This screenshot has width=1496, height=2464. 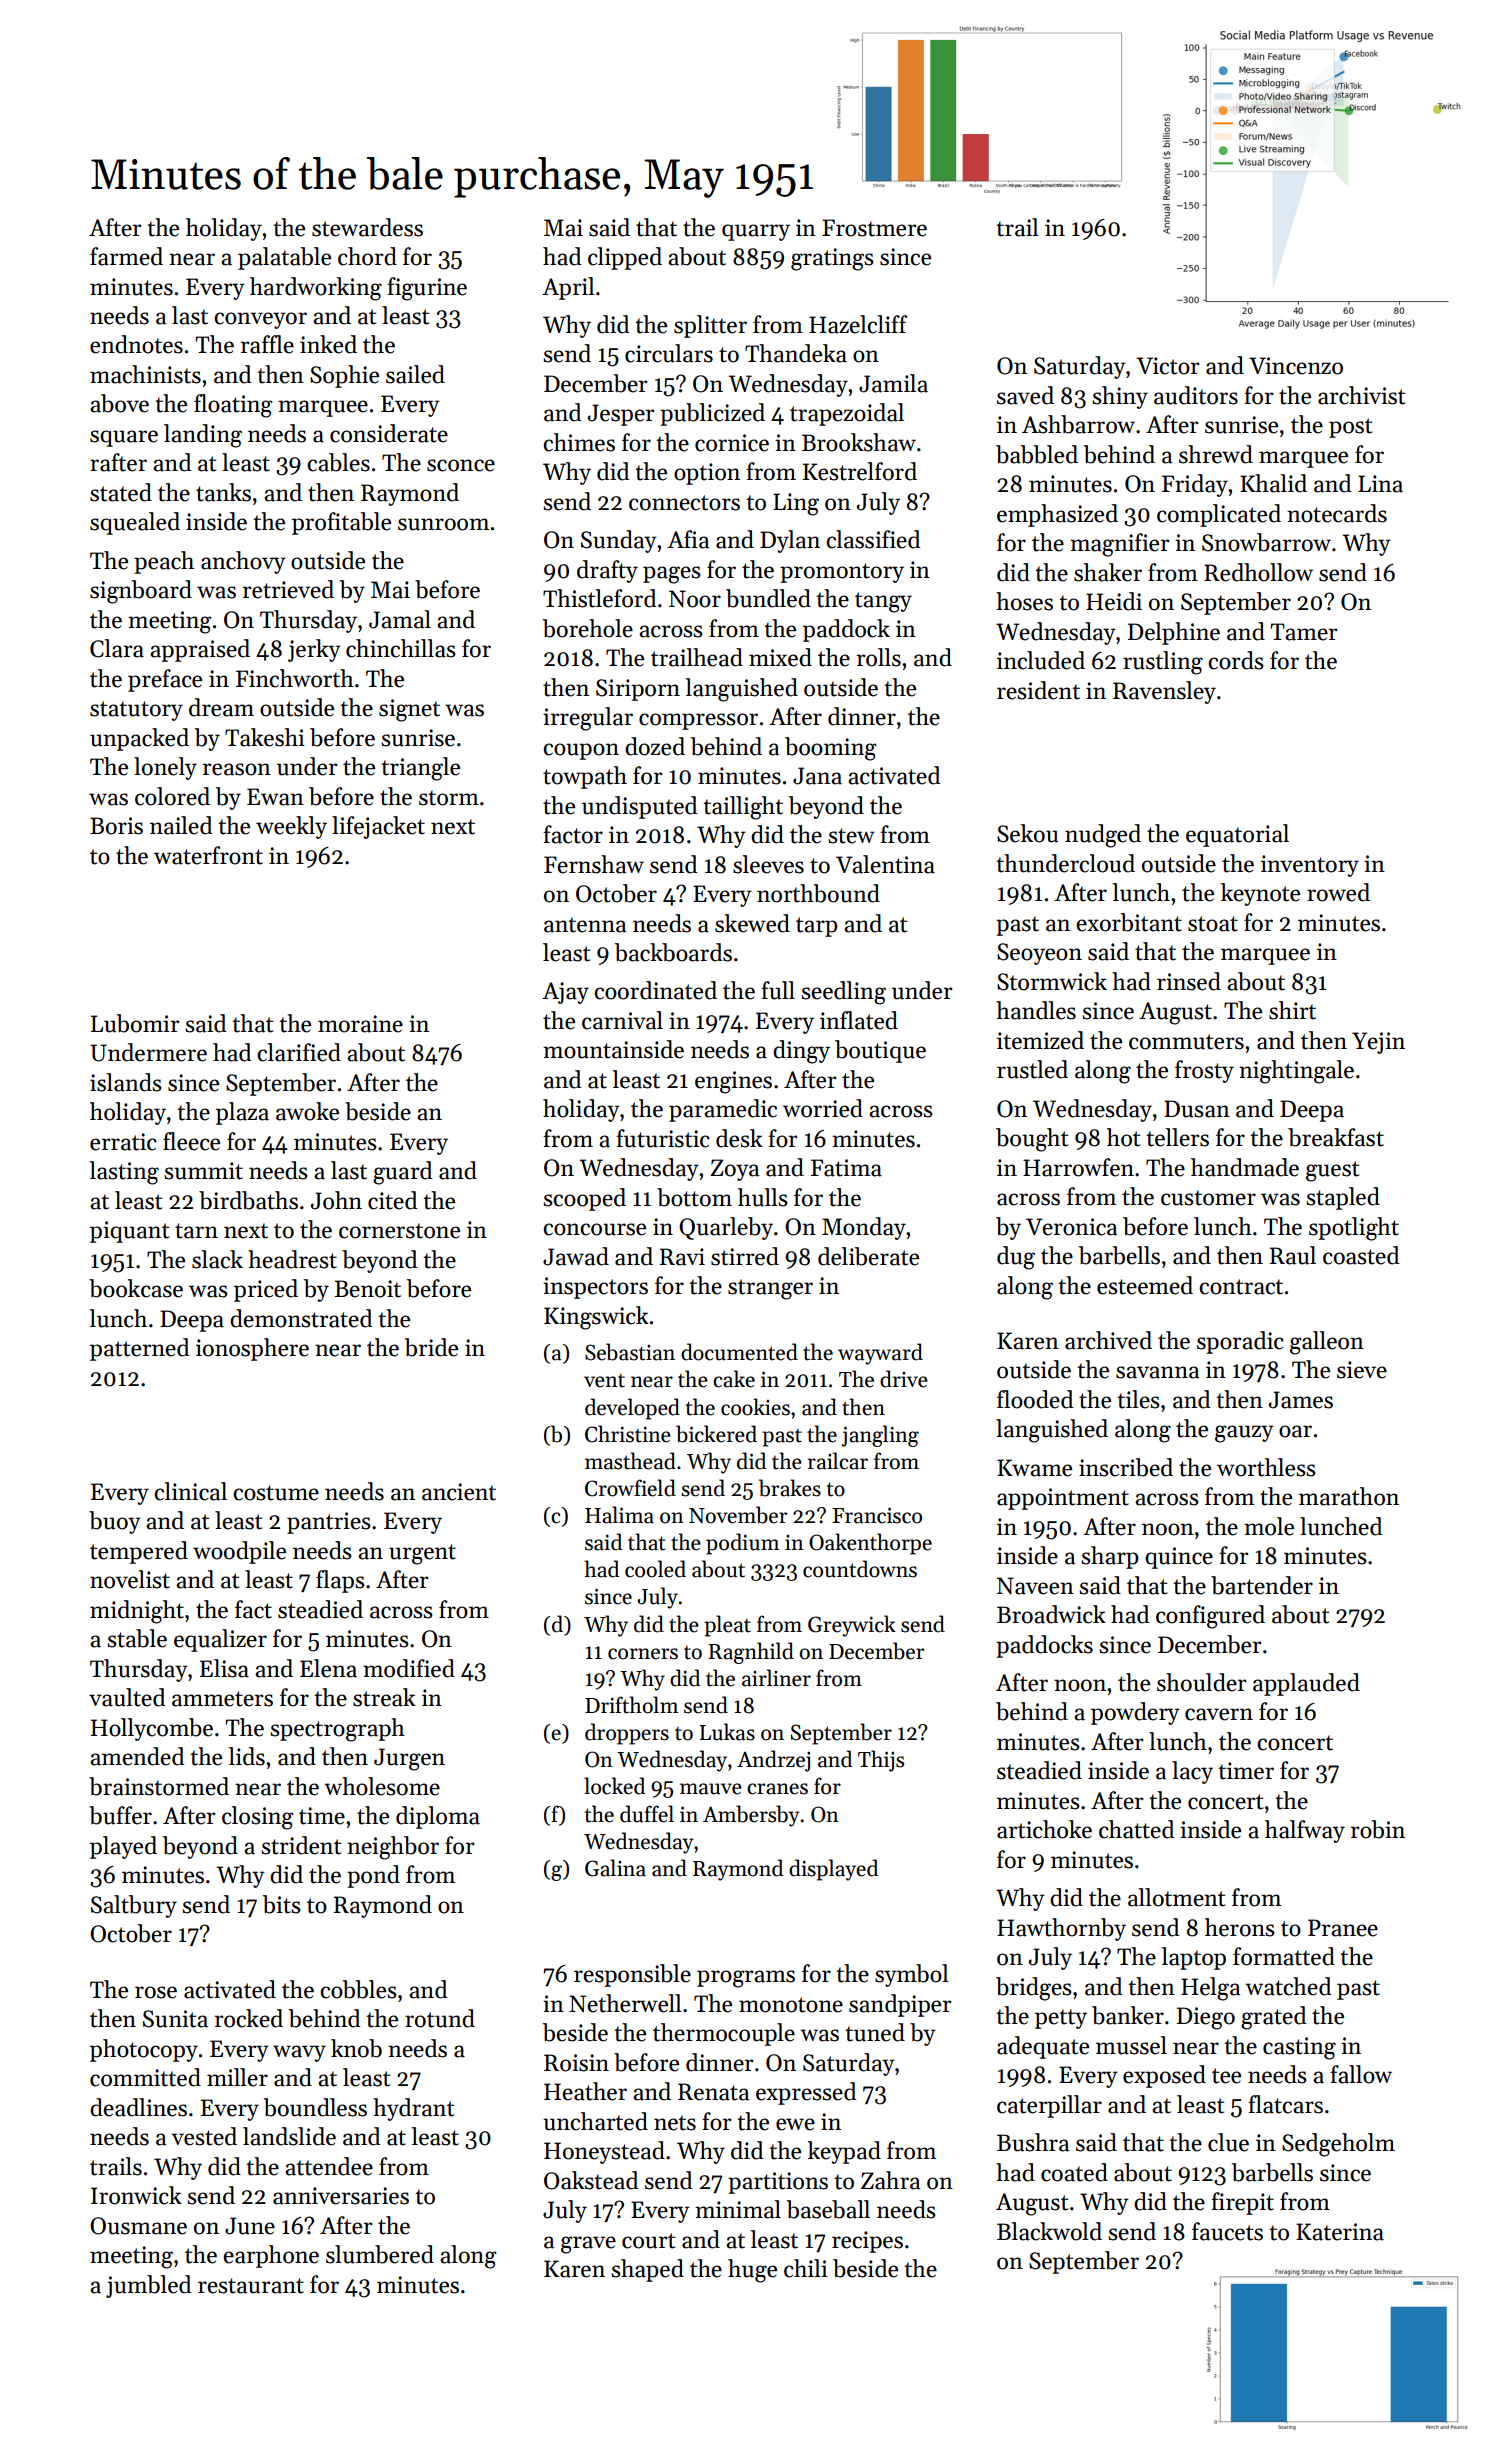 I want to click on restaurant, so click(x=251, y=2286).
